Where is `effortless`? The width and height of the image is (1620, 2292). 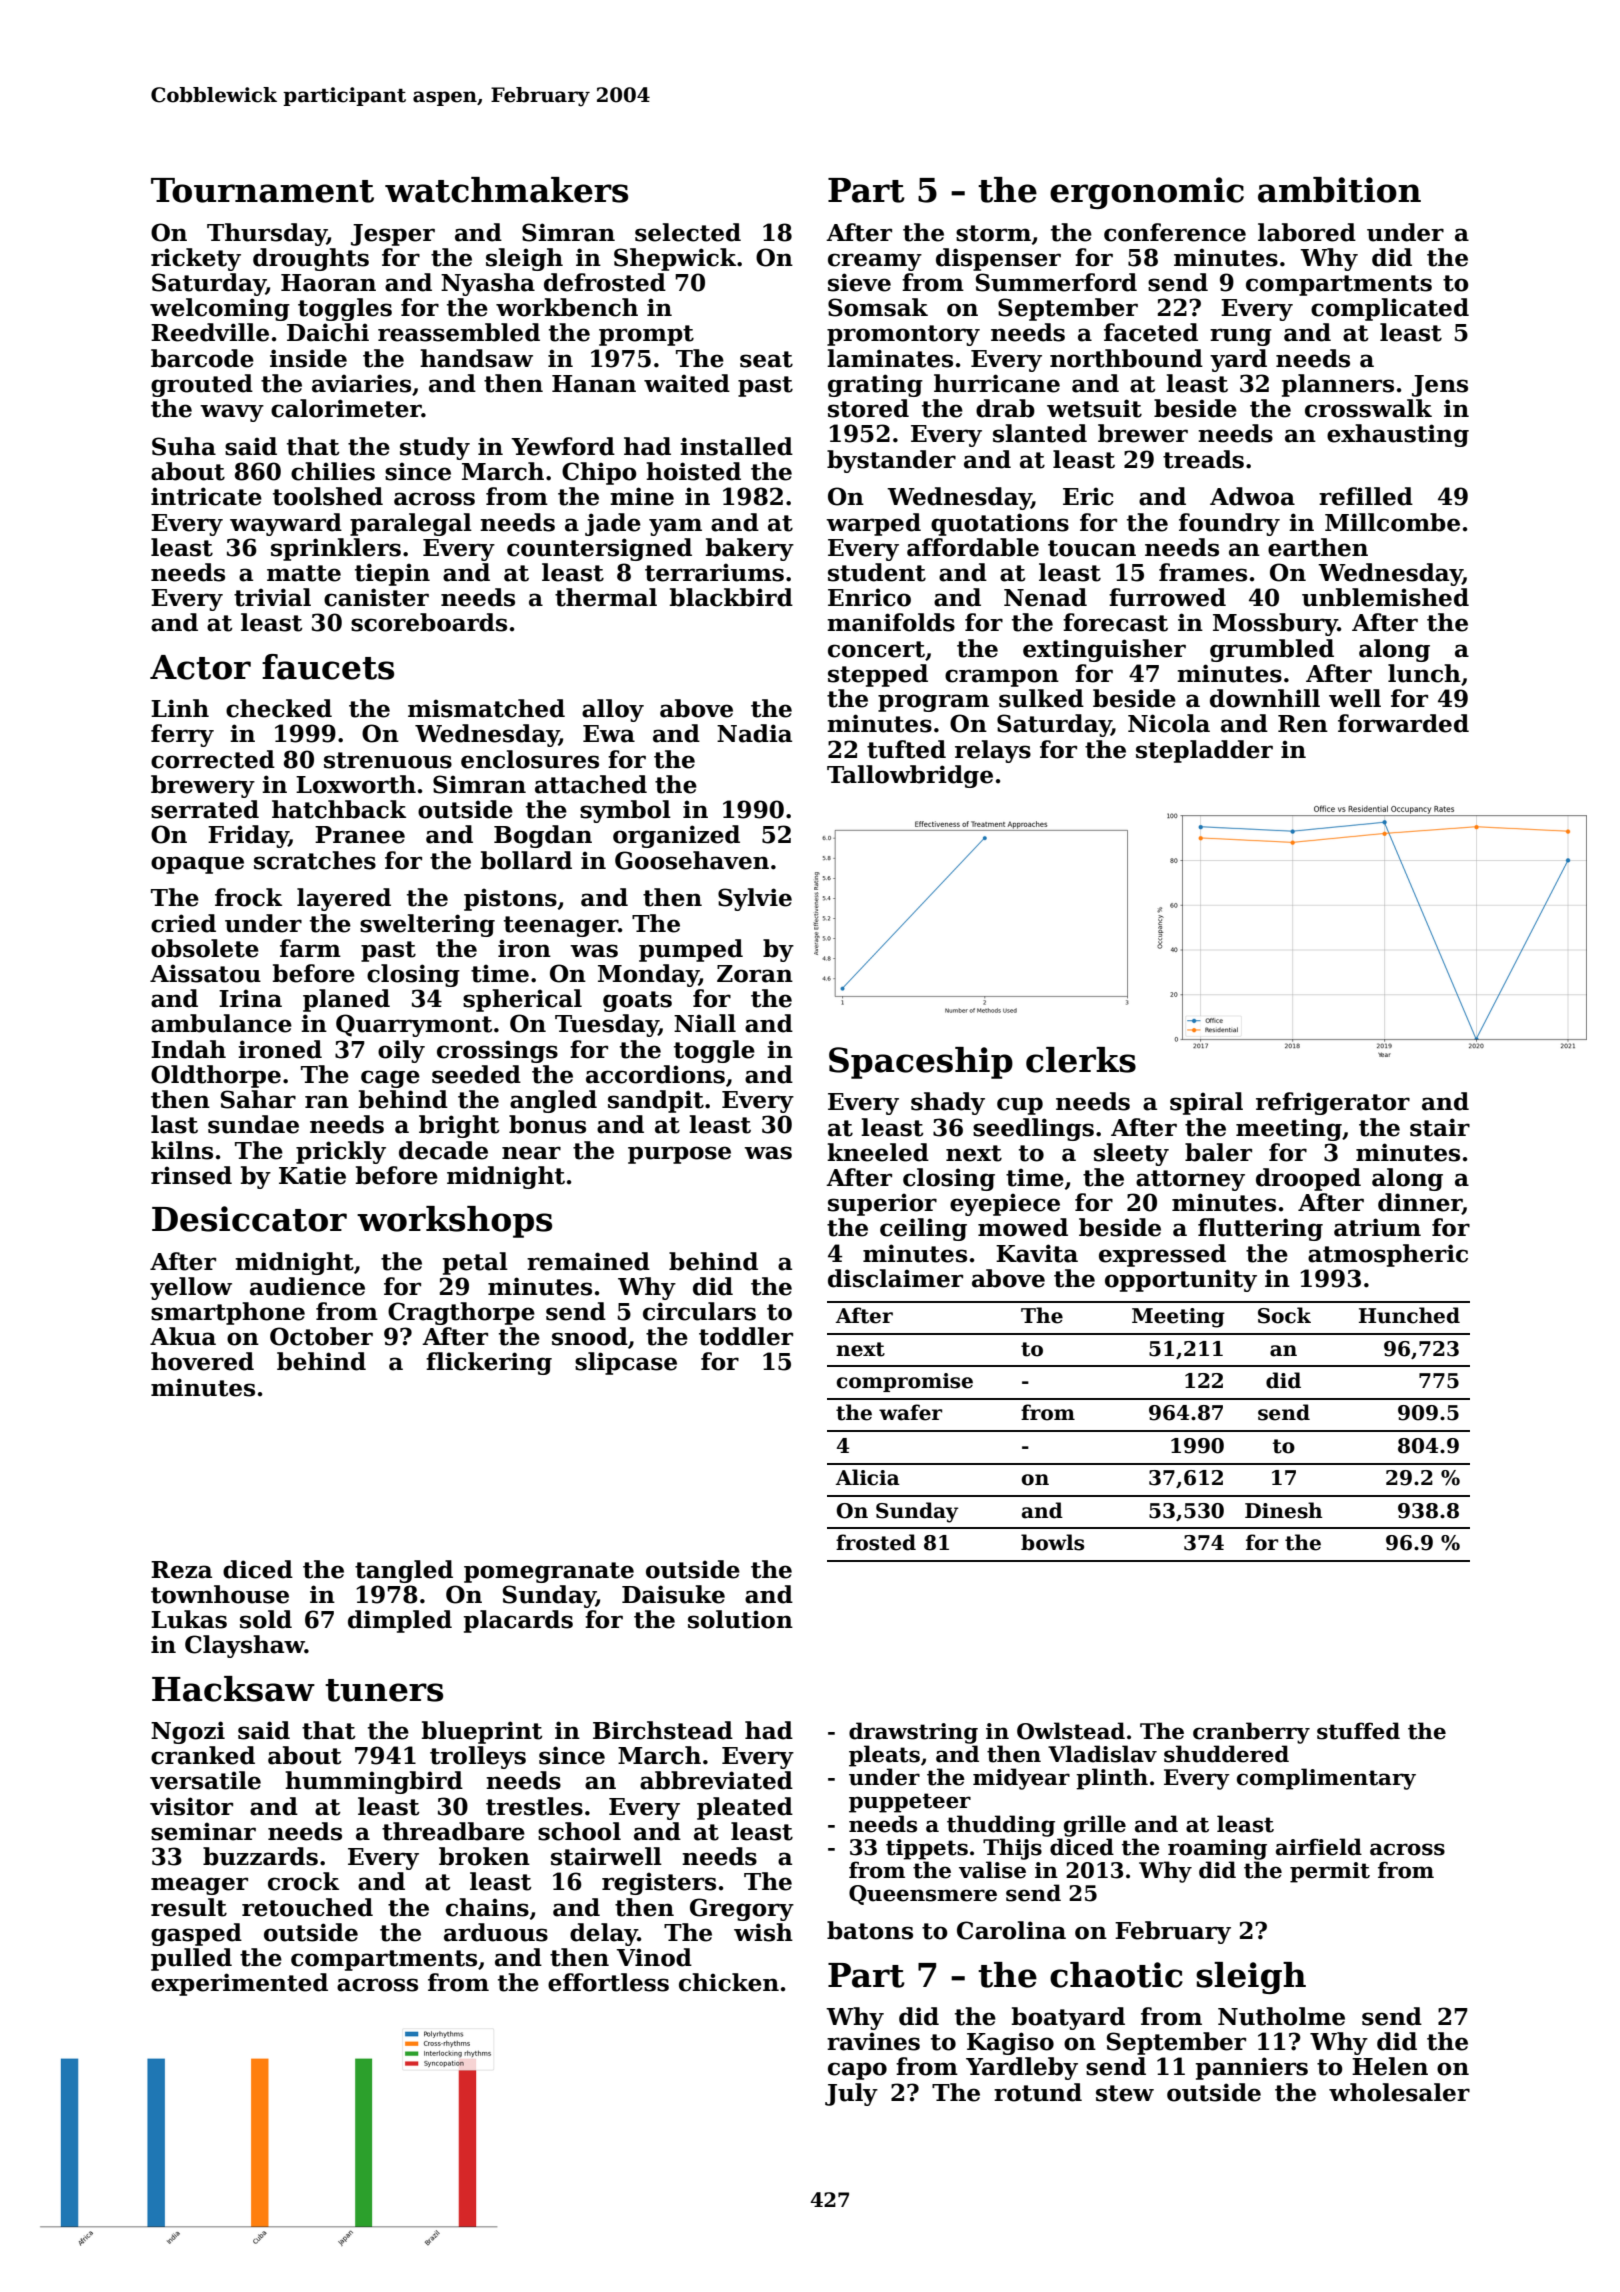
effortless is located at coordinates (608, 1982).
